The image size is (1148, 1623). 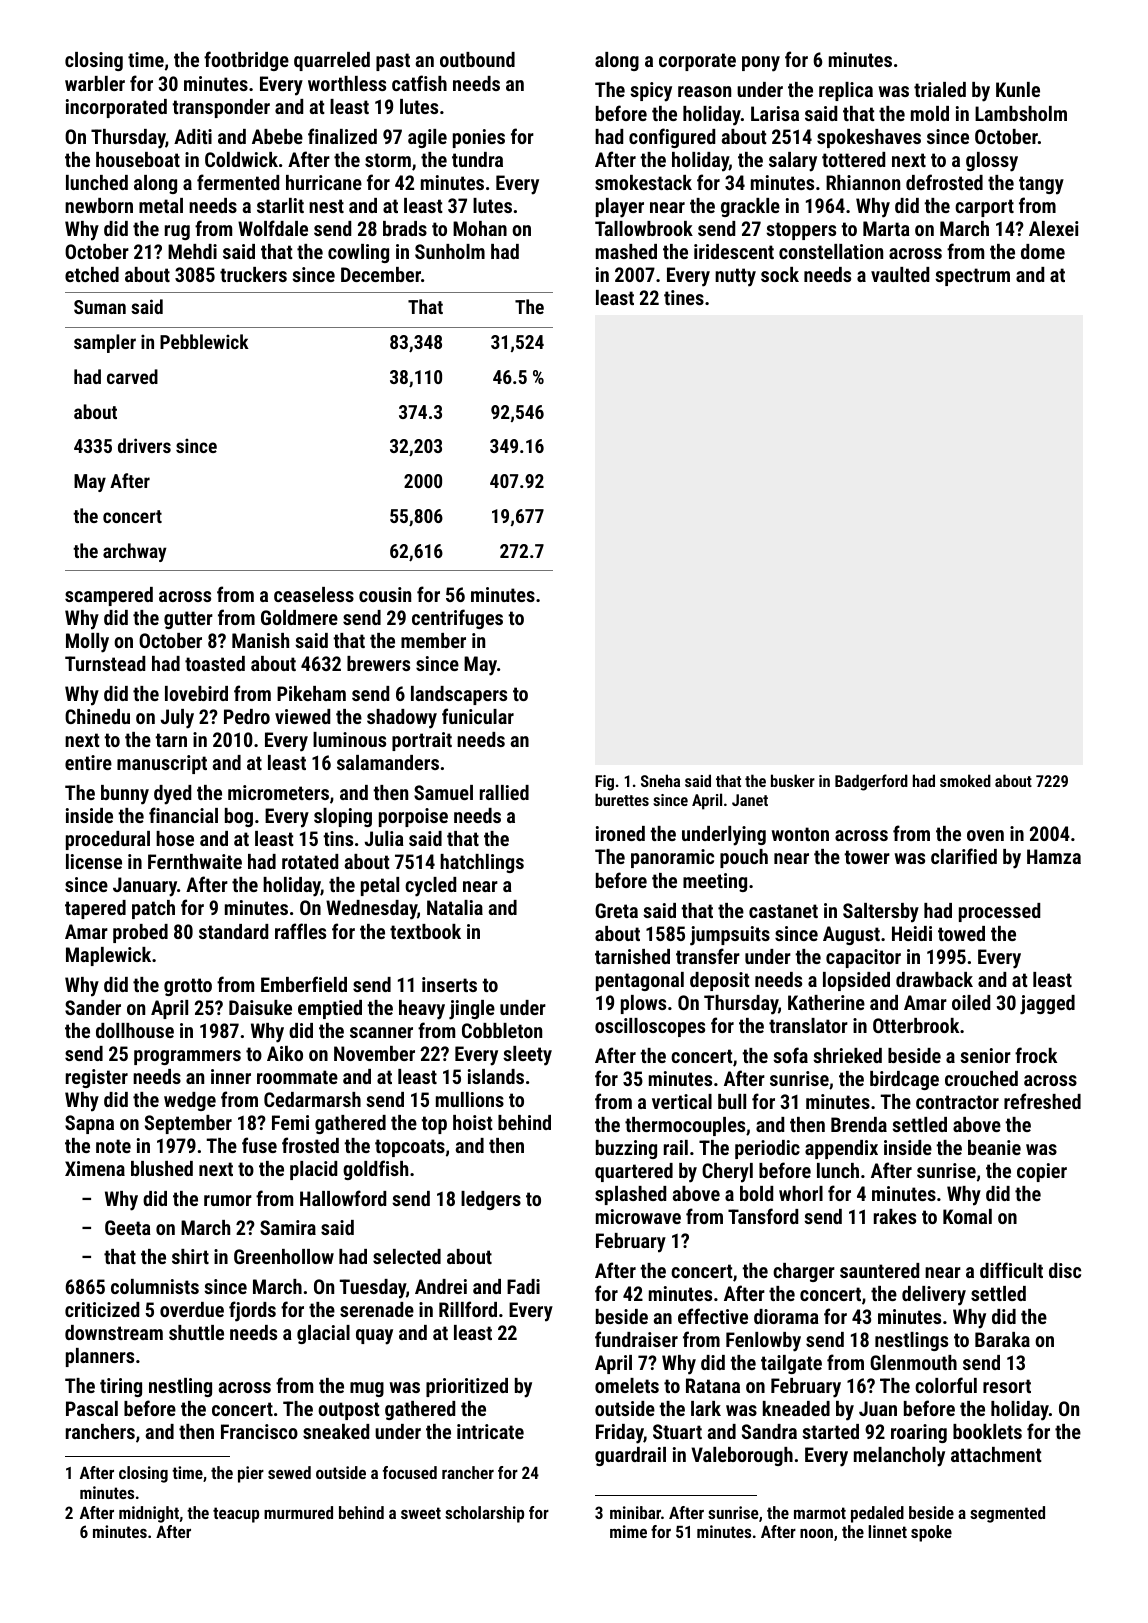 What do you see at coordinates (1043, 251) in the image?
I see `dome` at bounding box center [1043, 251].
